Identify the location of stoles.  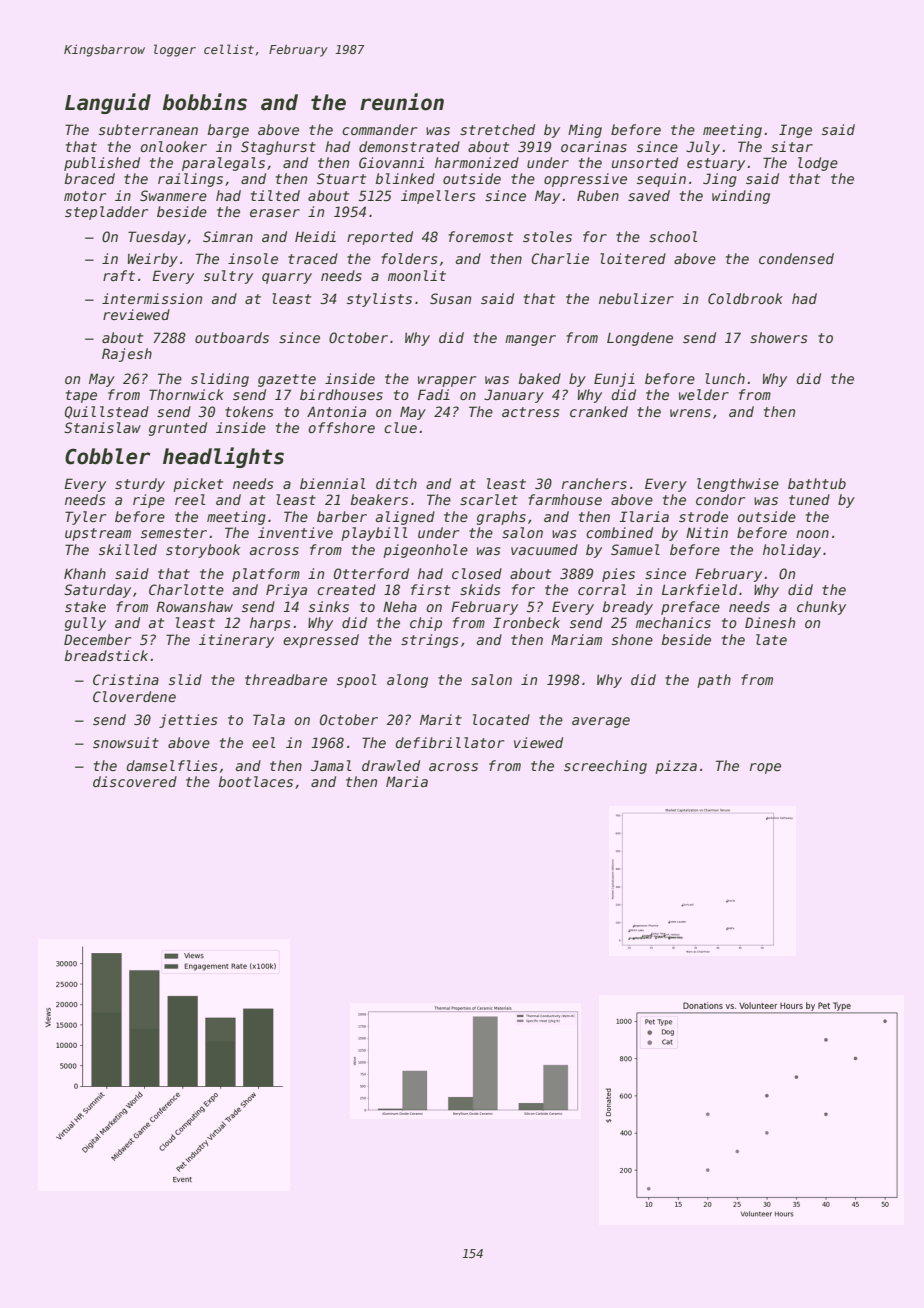
(547, 236).
